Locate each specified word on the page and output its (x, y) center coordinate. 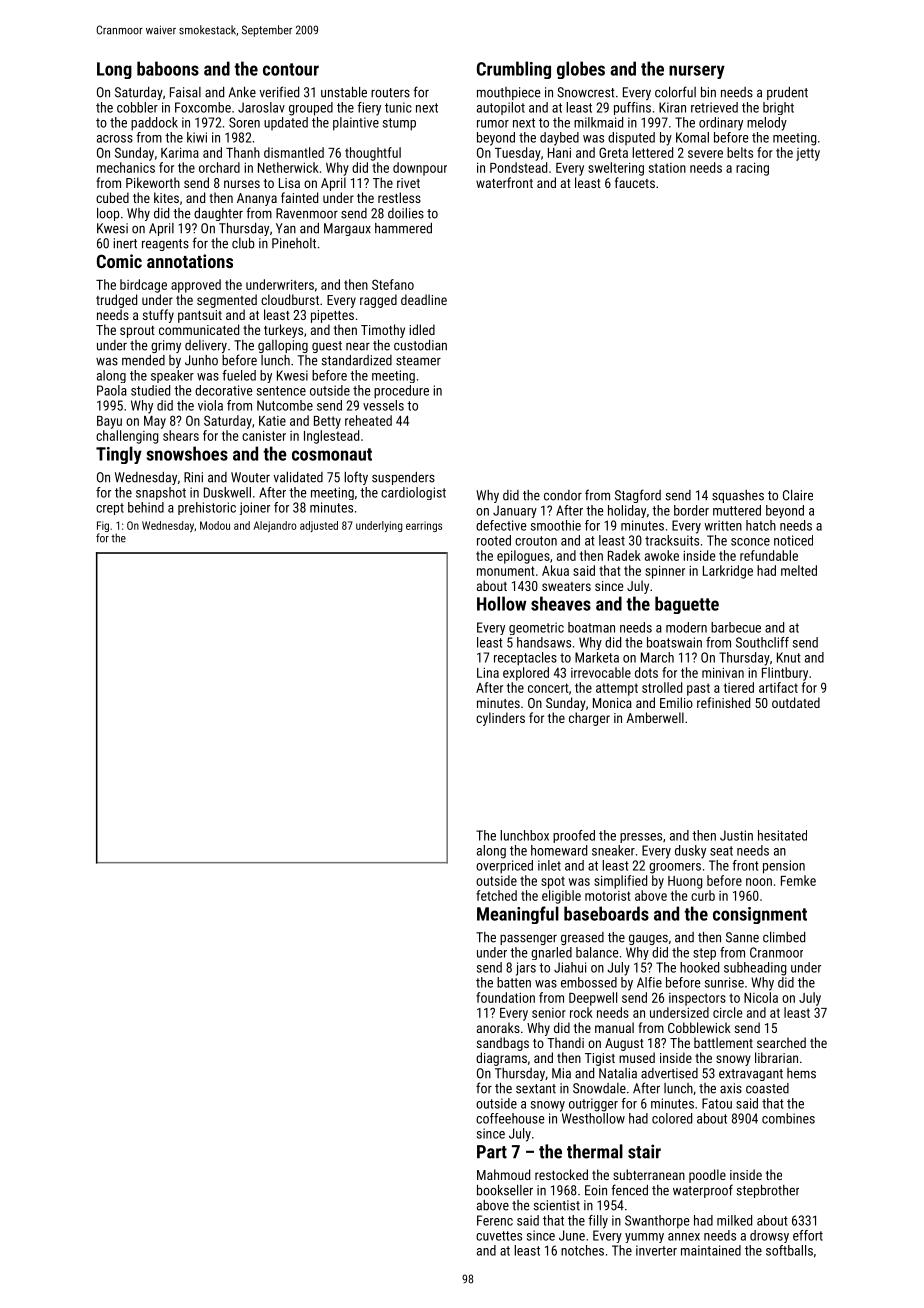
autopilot (501, 108)
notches (582, 1250)
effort (808, 1235)
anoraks (498, 1027)
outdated (796, 702)
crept (110, 509)
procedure (401, 392)
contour (291, 69)
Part (492, 1152)
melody (767, 124)
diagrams (501, 1059)
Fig (103, 526)
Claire (798, 495)
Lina (488, 673)
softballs (789, 1250)
